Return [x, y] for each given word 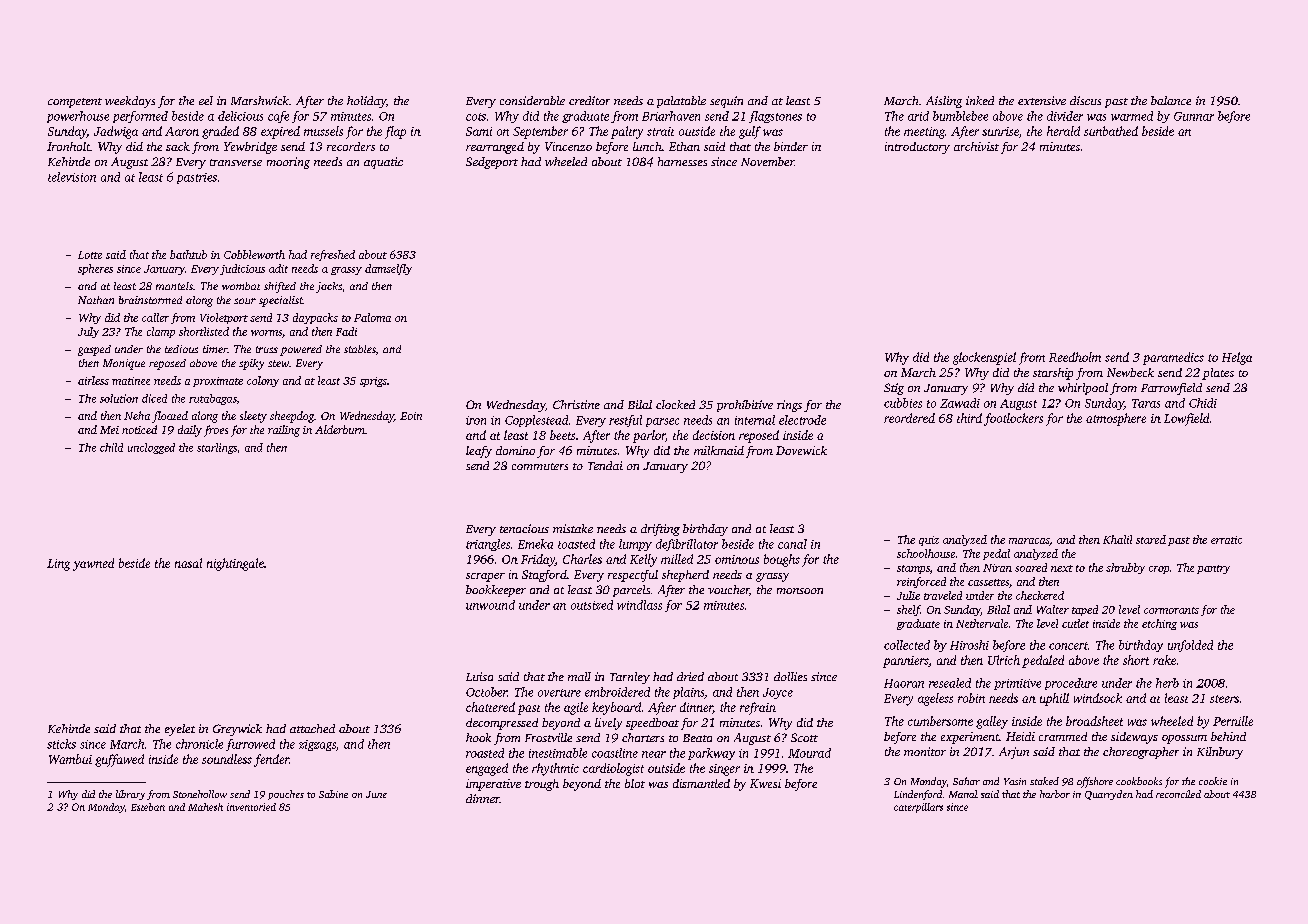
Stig [894, 389]
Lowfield [1186, 419]
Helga [1237, 358]
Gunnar [1194, 116]
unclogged [151, 448]
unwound [490, 605]
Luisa [479, 676]
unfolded [1190, 646]
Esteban [148, 807]
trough [542, 785]
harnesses [682, 161]
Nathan [96, 300]
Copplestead [536, 421]
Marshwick [260, 100]
